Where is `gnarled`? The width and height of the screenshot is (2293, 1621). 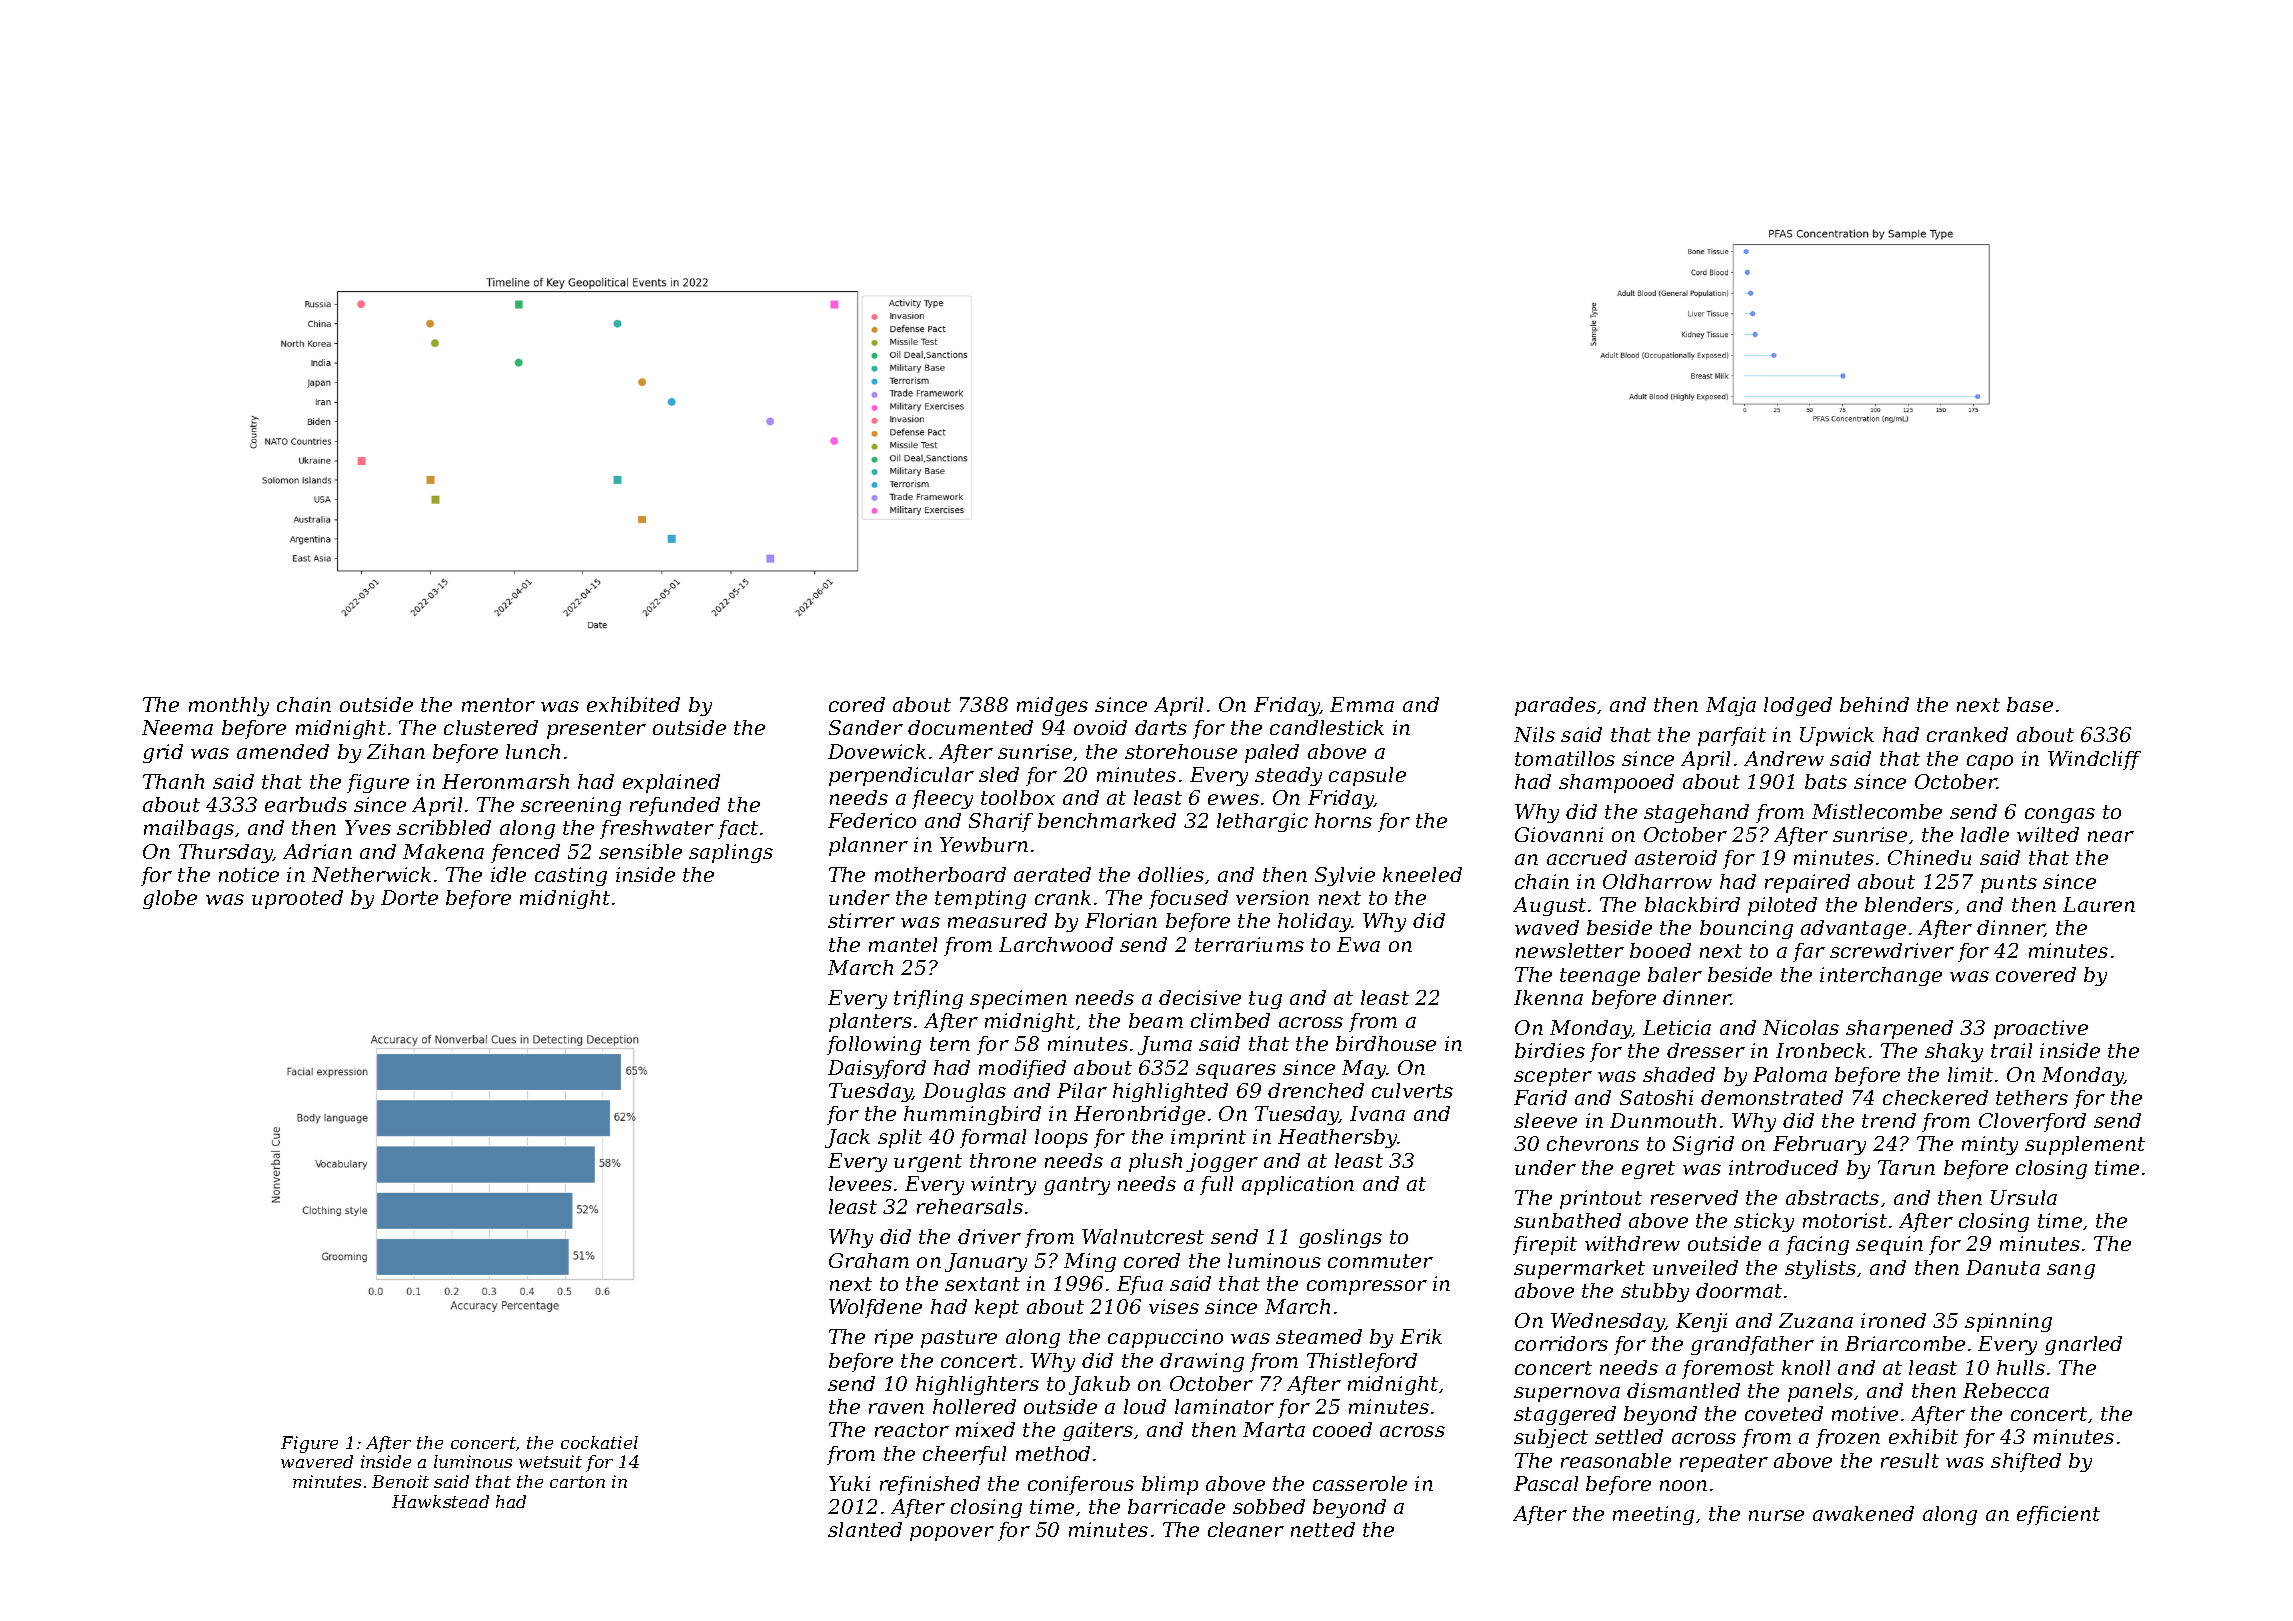 gnarled is located at coordinates (2083, 1345).
